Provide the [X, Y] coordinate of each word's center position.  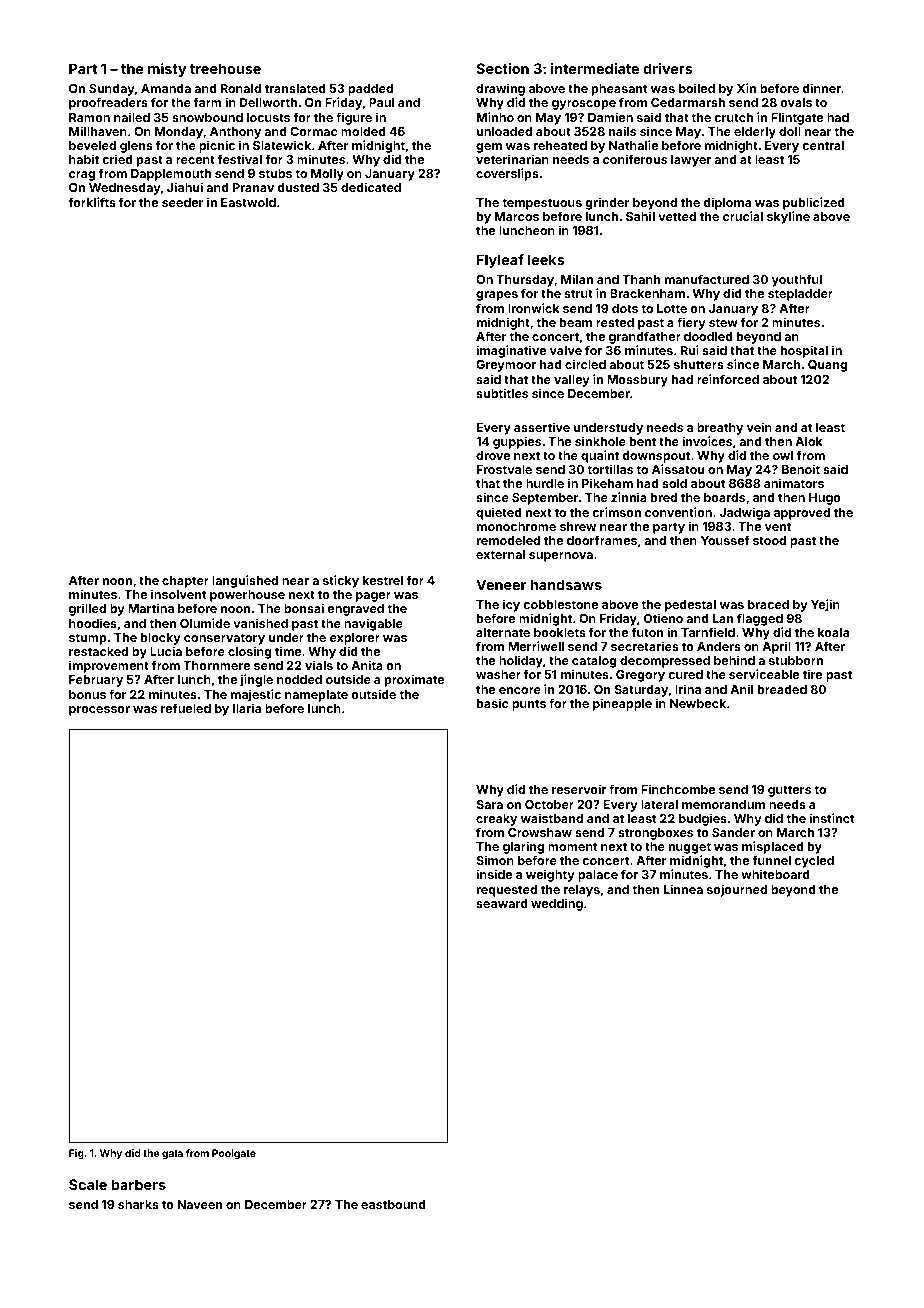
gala [172, 1154]
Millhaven [98, 131]
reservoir [579, 789]
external [500, 554]
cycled [814, 862]
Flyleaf [500, 261]
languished [245, 581]
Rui [690, 350]
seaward [502, 903]
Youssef [725, 540]
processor [99, 711]
